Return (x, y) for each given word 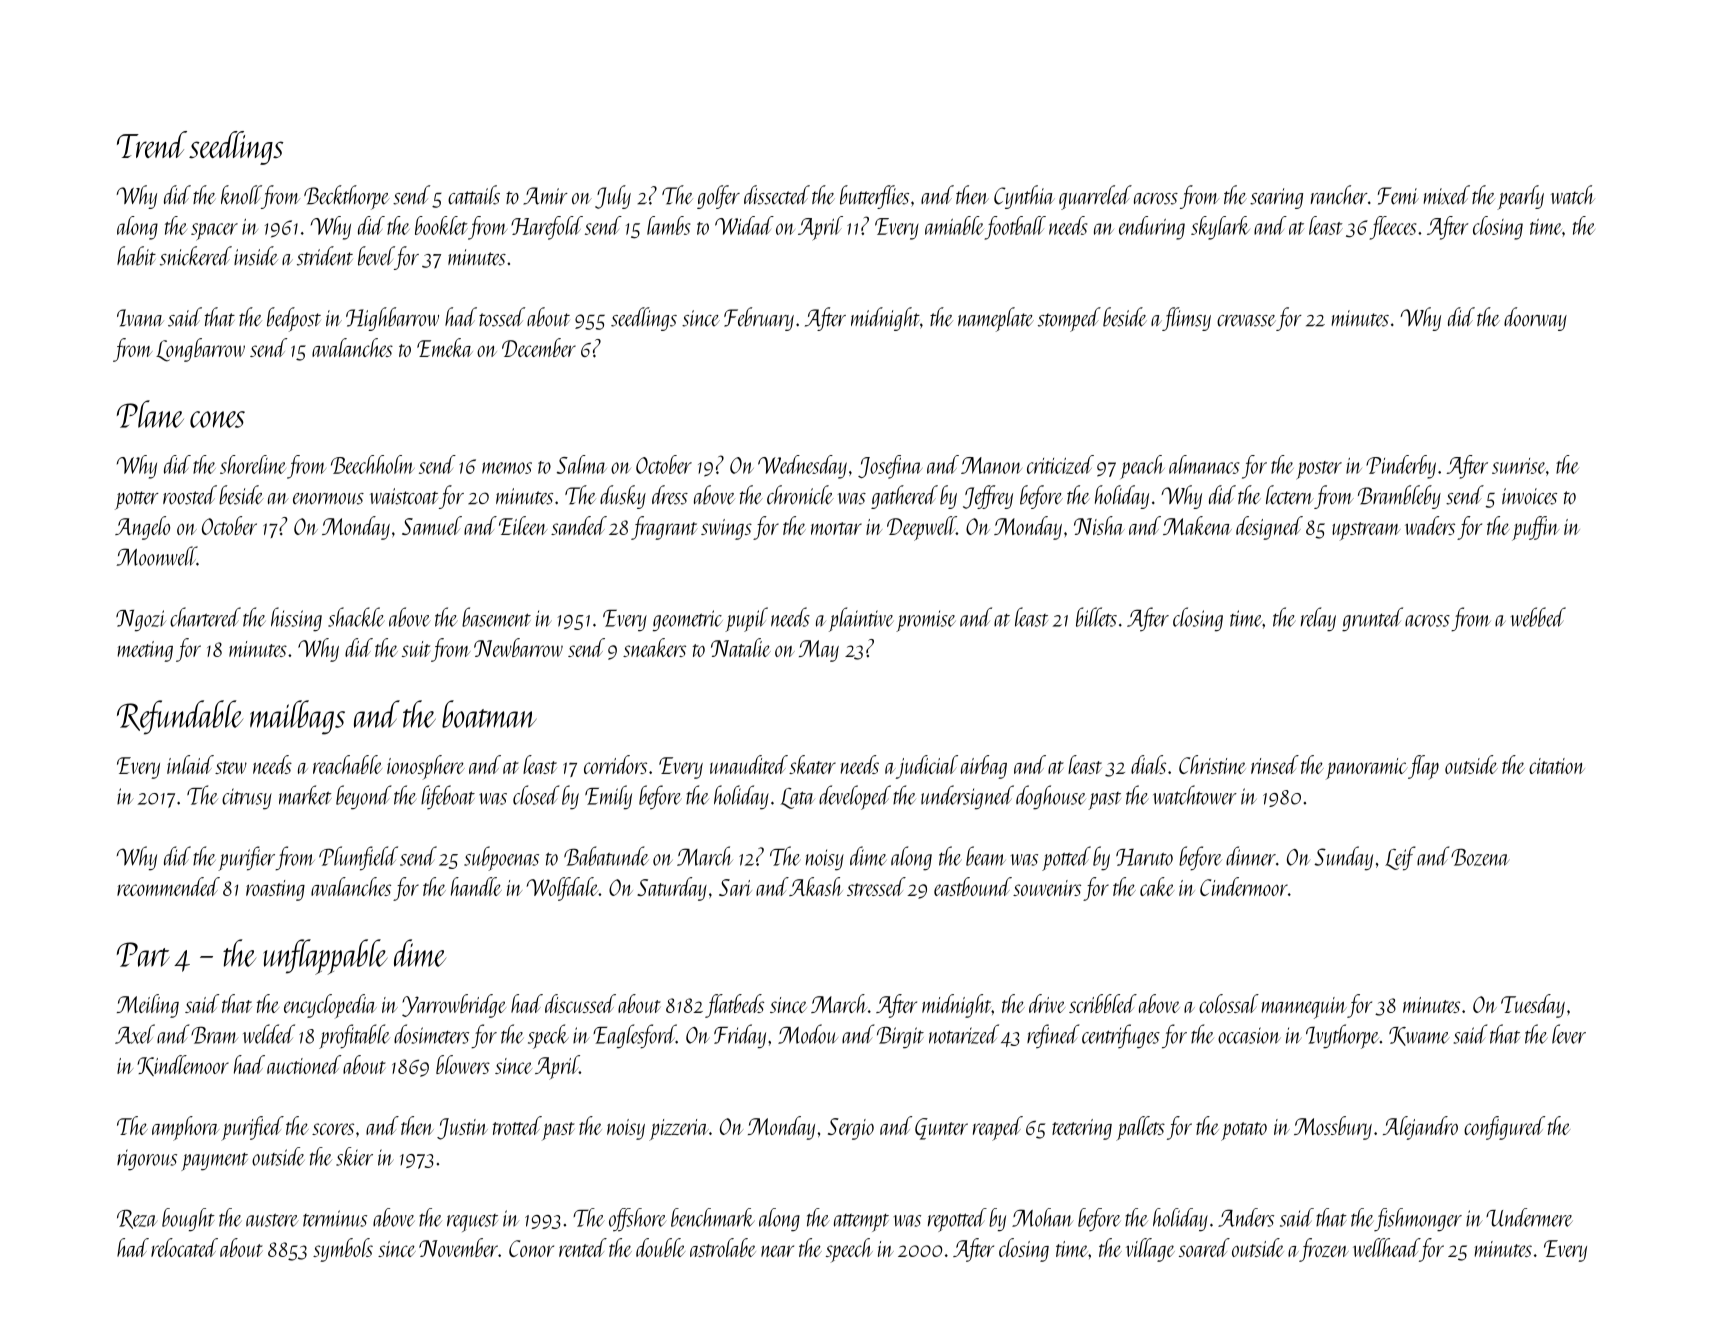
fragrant (664, 528)
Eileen (523, 525)
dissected (777, 195)
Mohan (1043, 1217)
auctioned (304, 1064)
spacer (214, 232)
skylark (1220, 228)
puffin (1535, 528)
